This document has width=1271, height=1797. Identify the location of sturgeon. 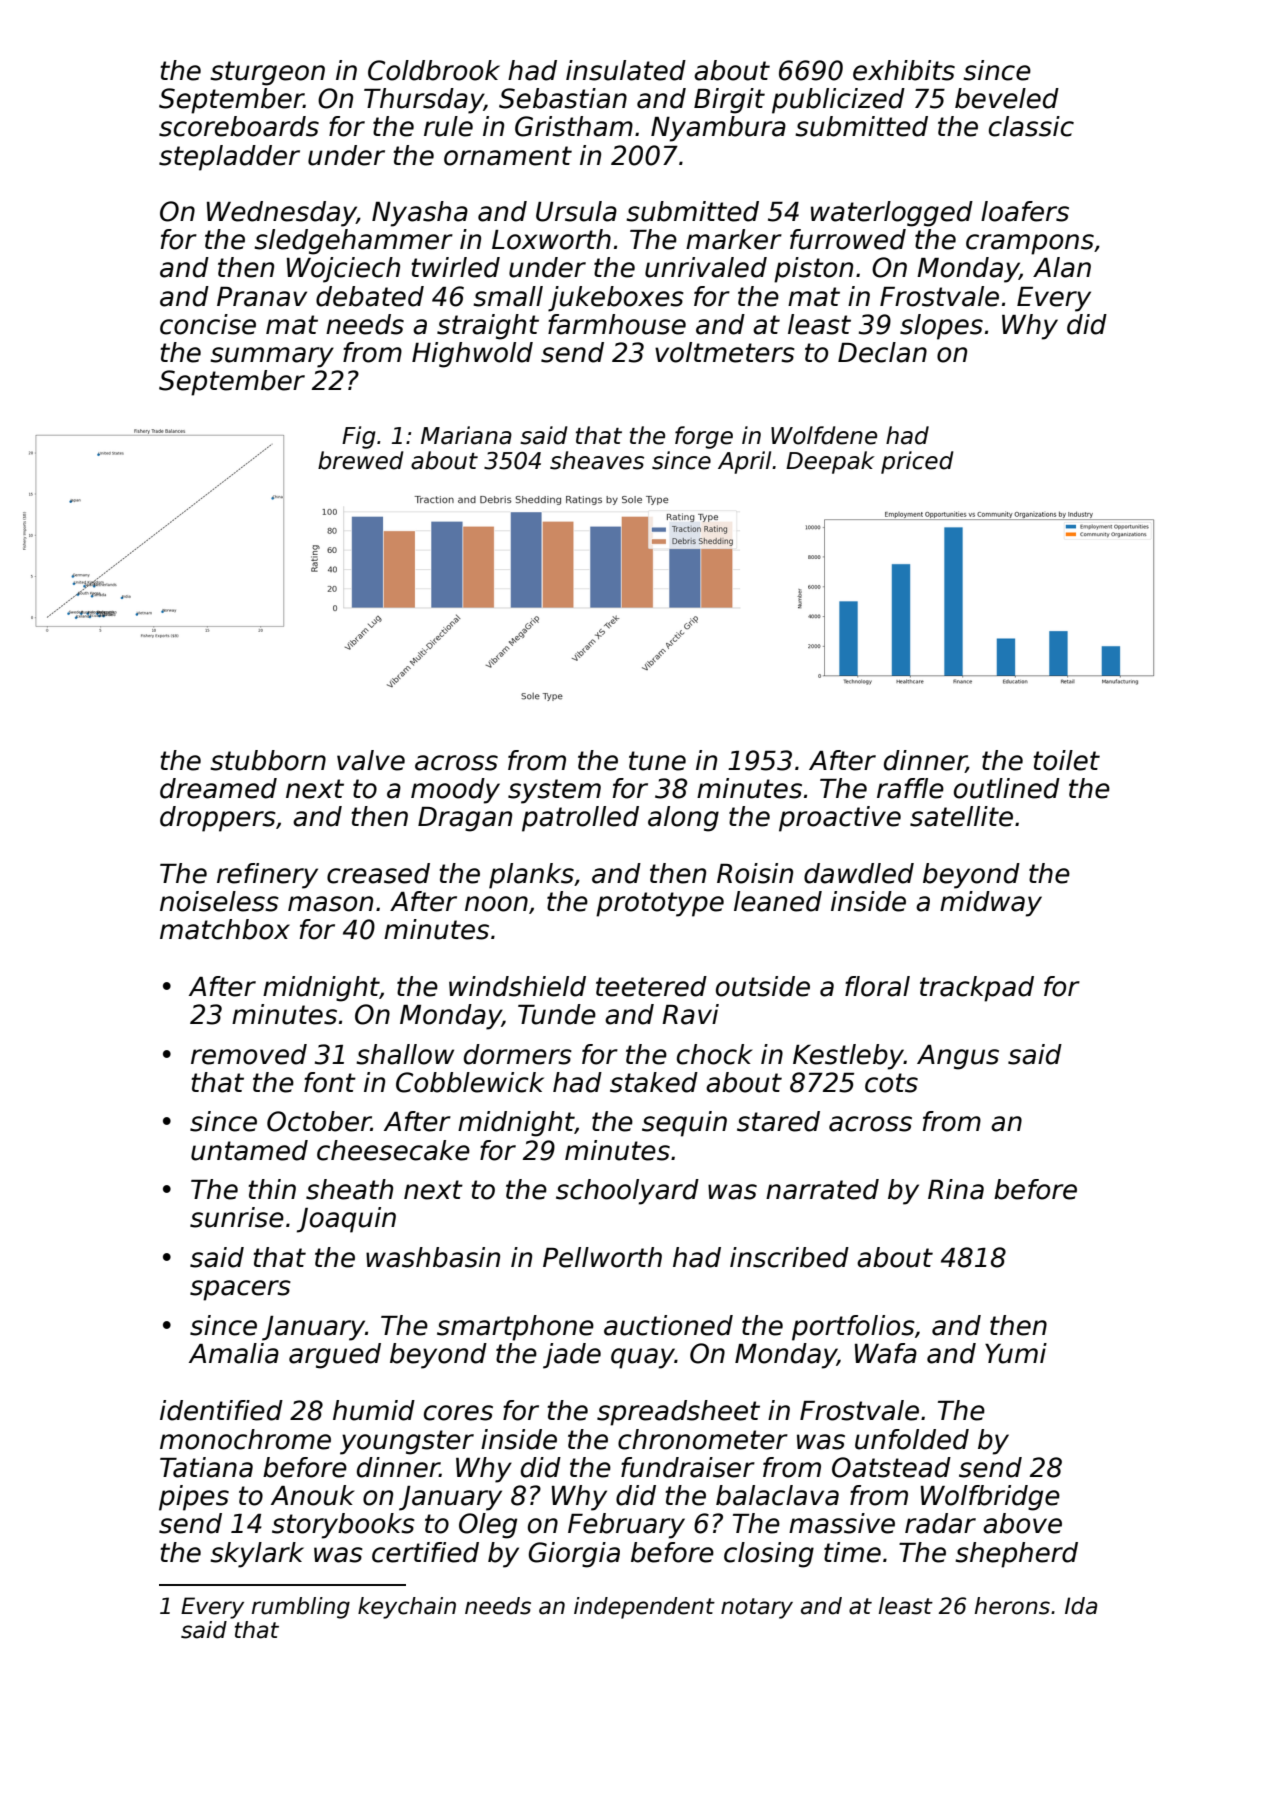
(267, 73).
